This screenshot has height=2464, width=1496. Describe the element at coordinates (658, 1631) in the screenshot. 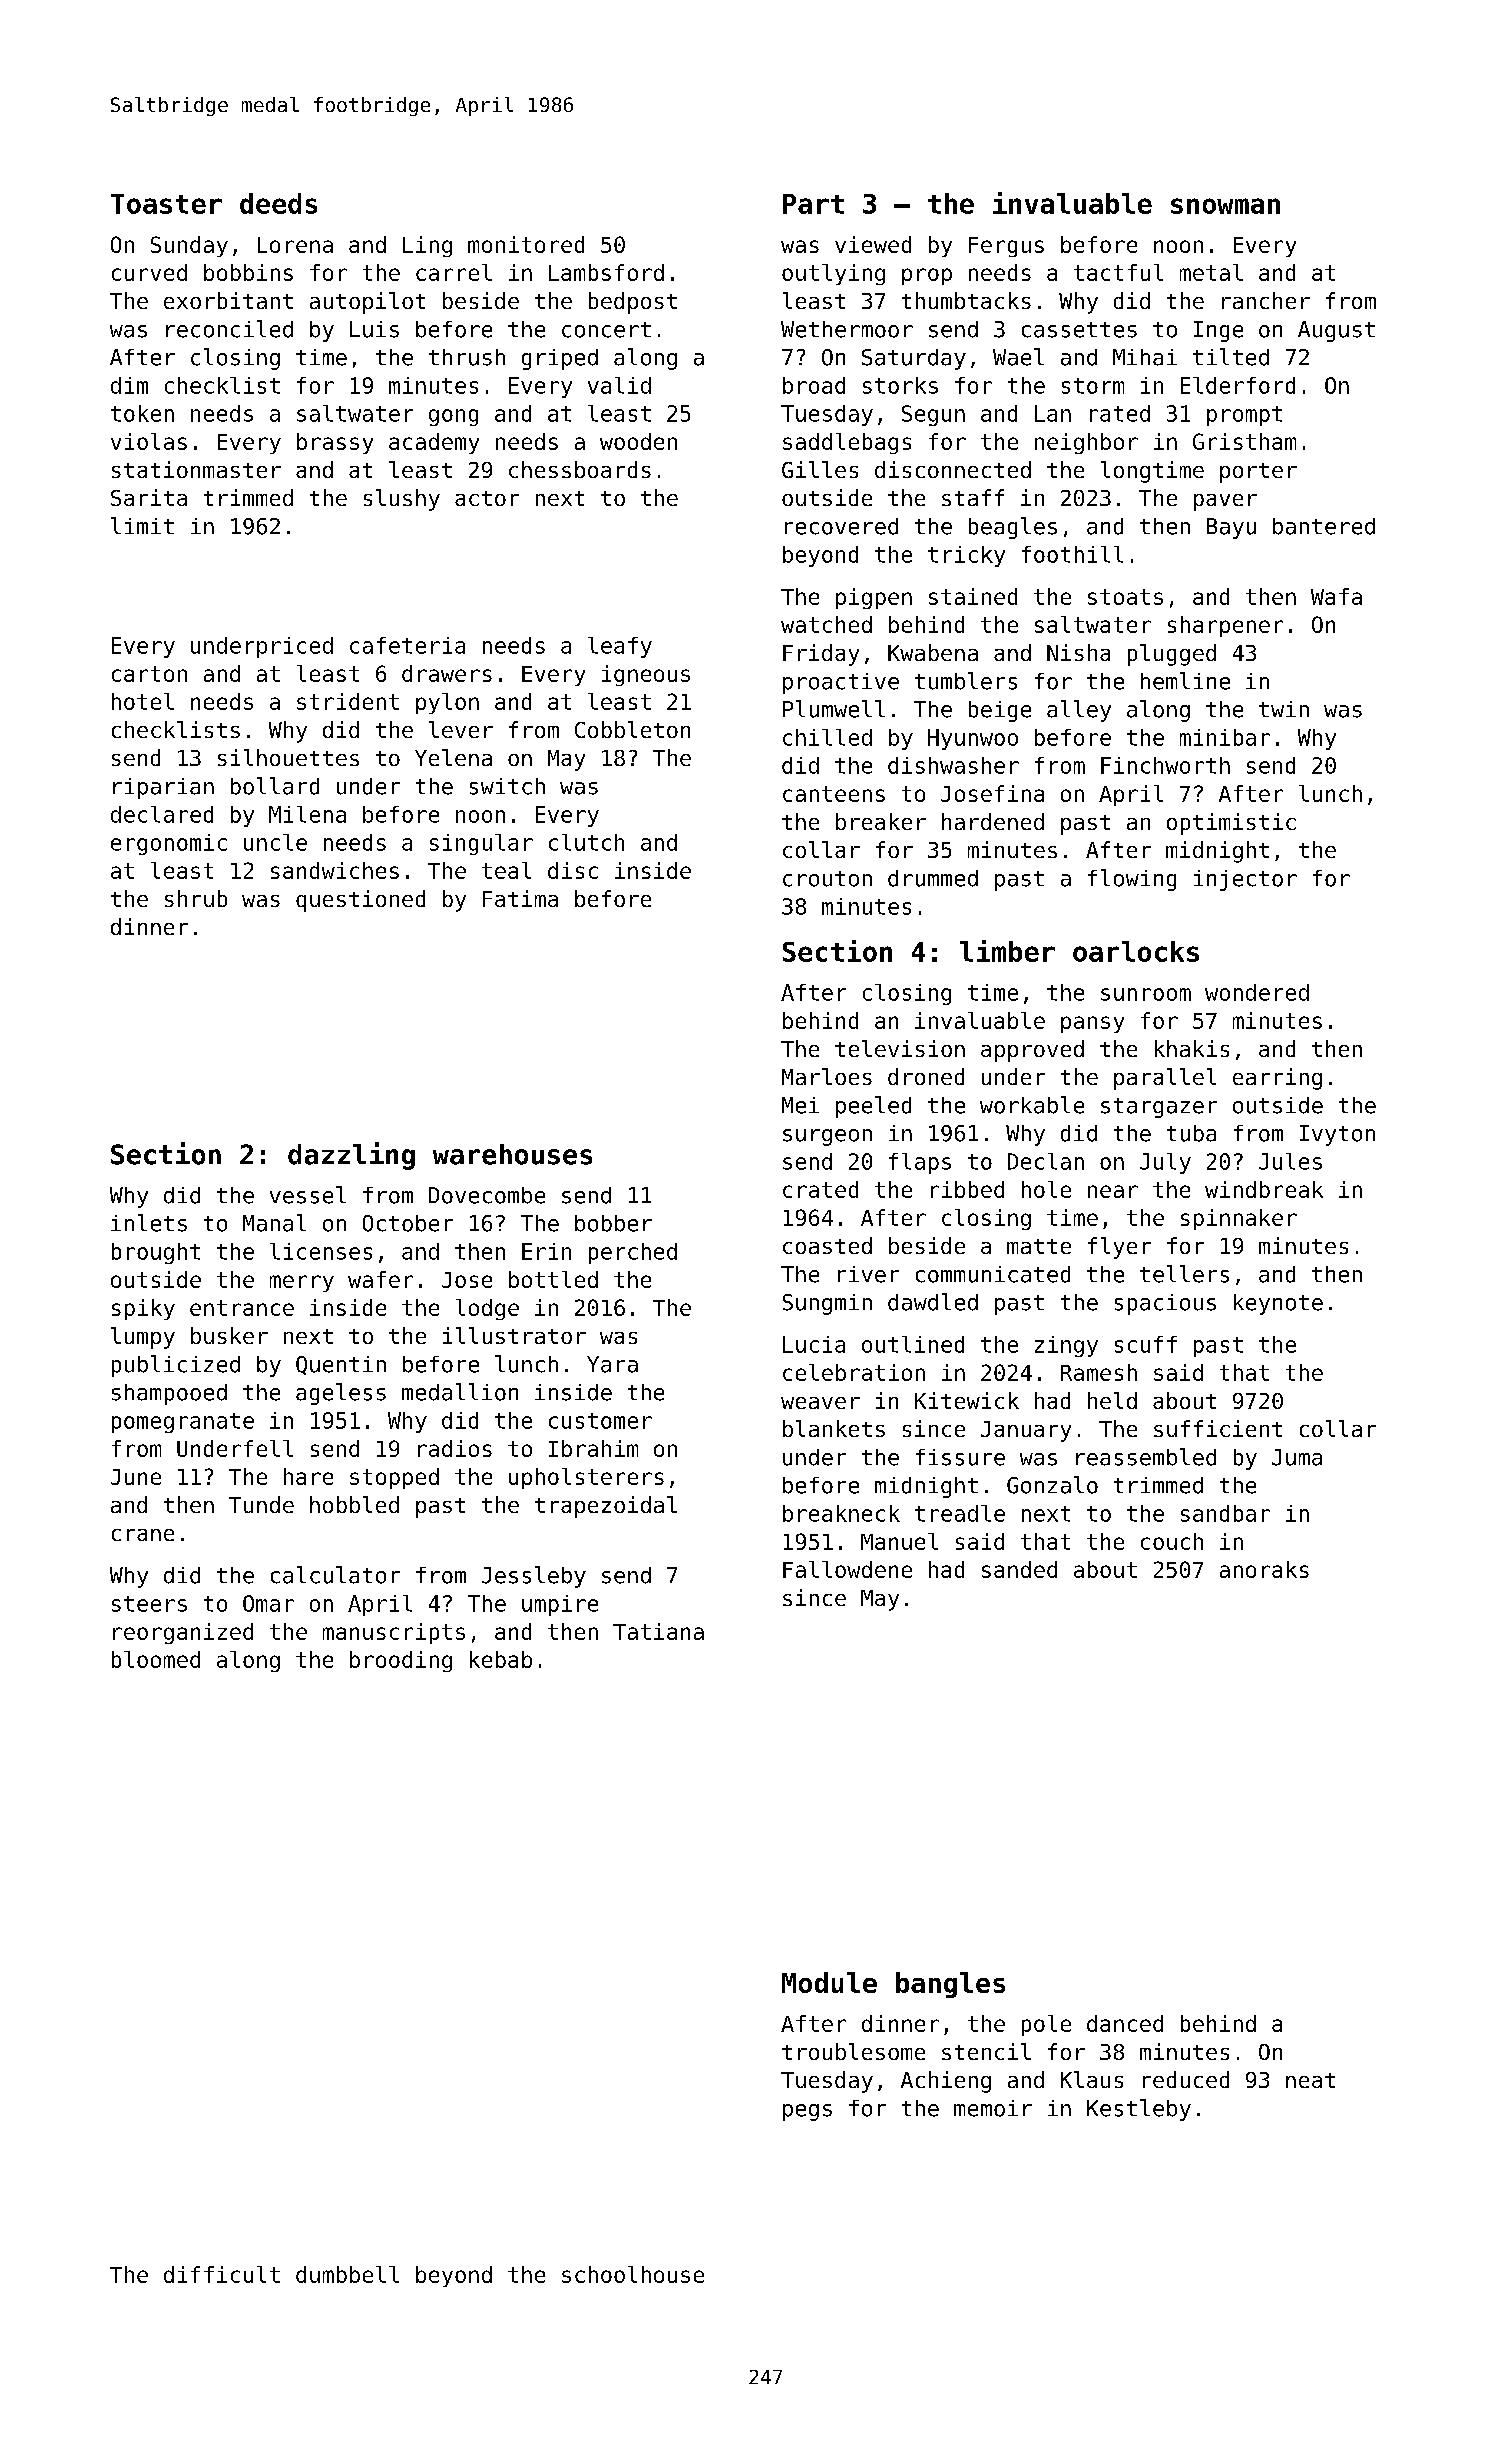

I see `Tatiana` at that location.
